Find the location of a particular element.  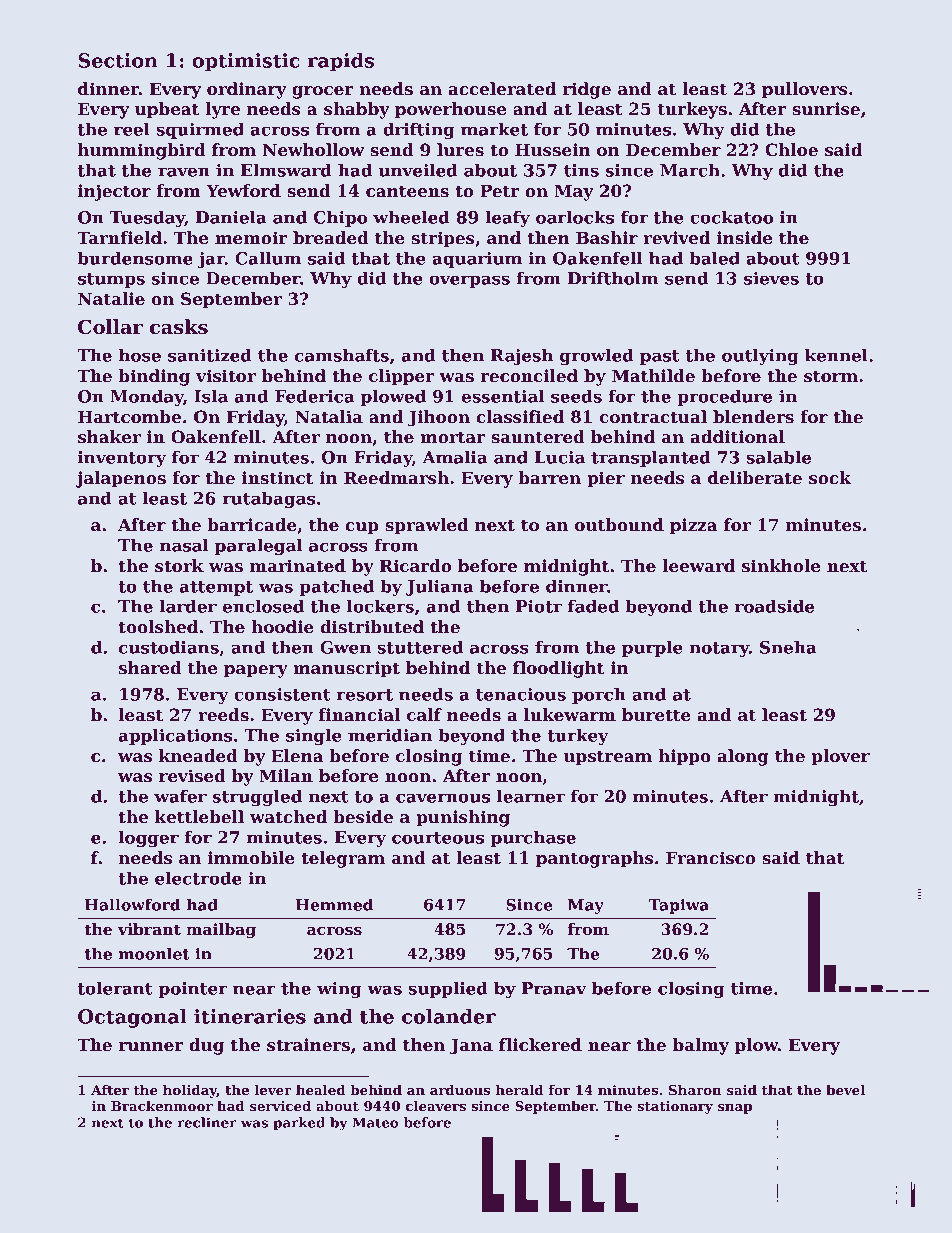

ridge is located at coordinates (587, 90).
